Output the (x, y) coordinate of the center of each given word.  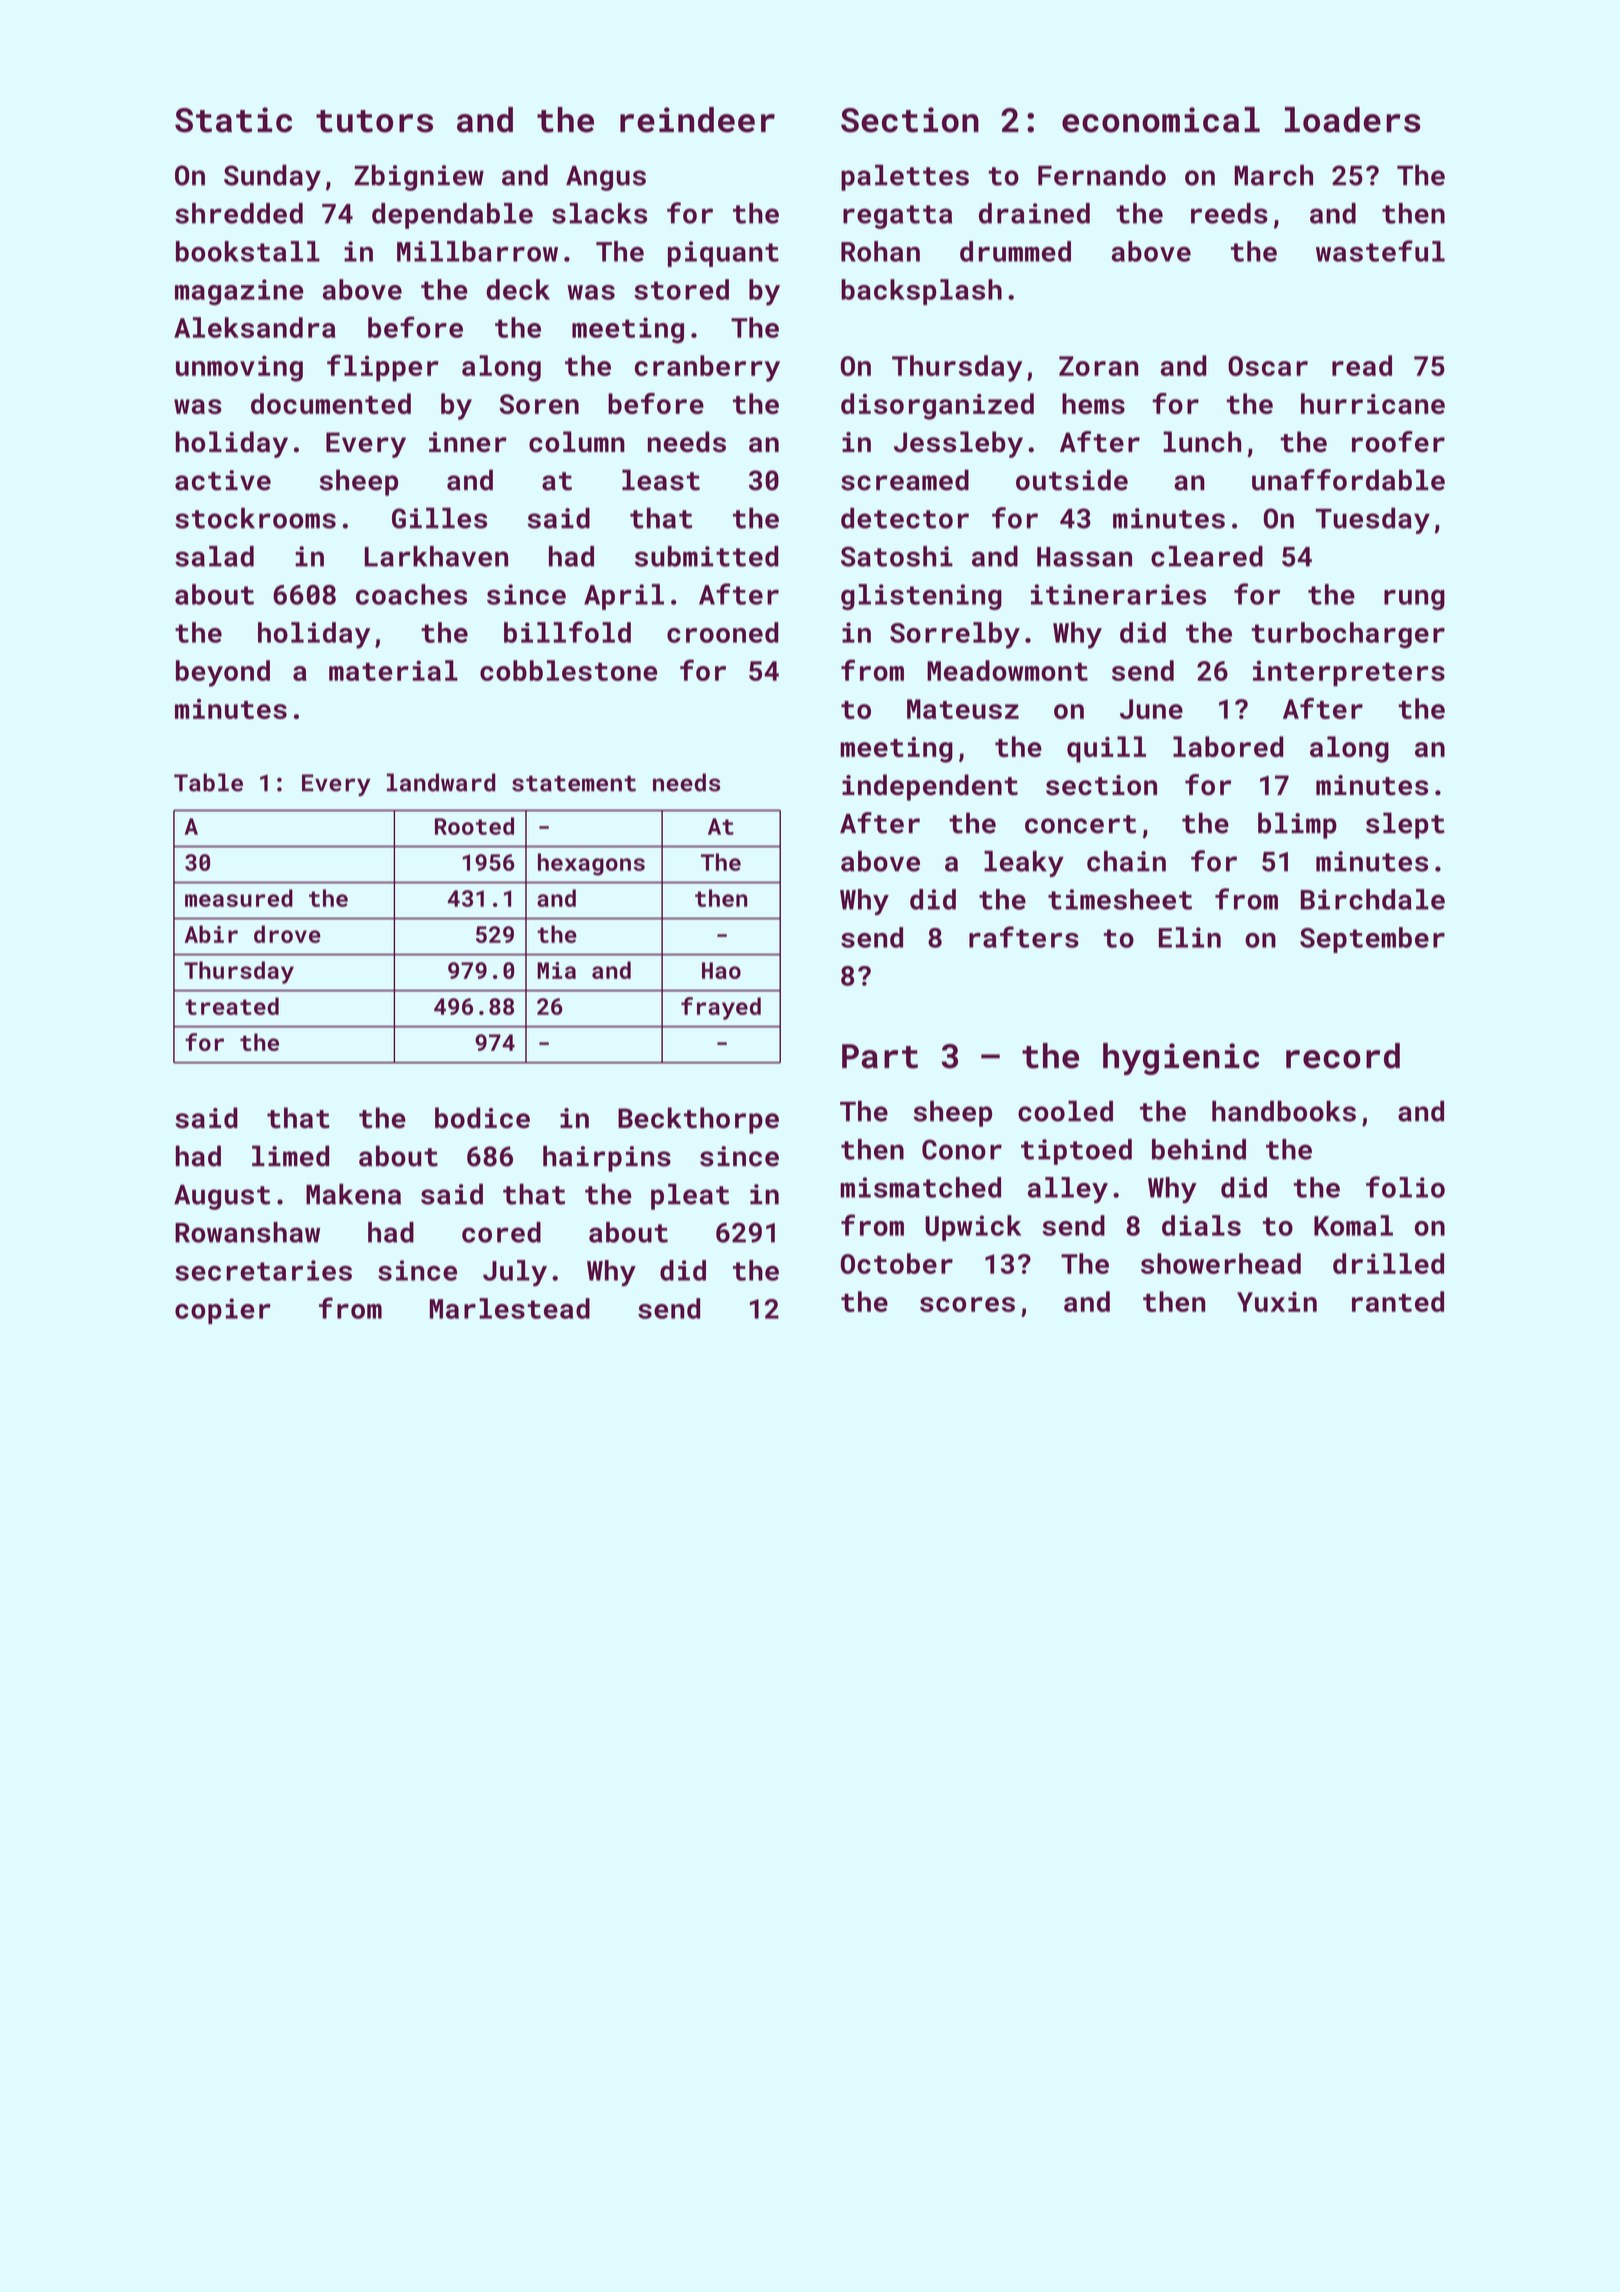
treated (232, 1006)
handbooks (1284, 1111)
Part (880, 1056)
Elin (1190, 937)
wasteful (1380, 251)
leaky (1024, 864)
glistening (921, 597)
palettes (905, 178)
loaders (1352, 120)
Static (233, 120)
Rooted (474, 826)
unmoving (239, 368)
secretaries (263, 1270)
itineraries (1118, 594)
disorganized (937, 406)
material (393, 670)
